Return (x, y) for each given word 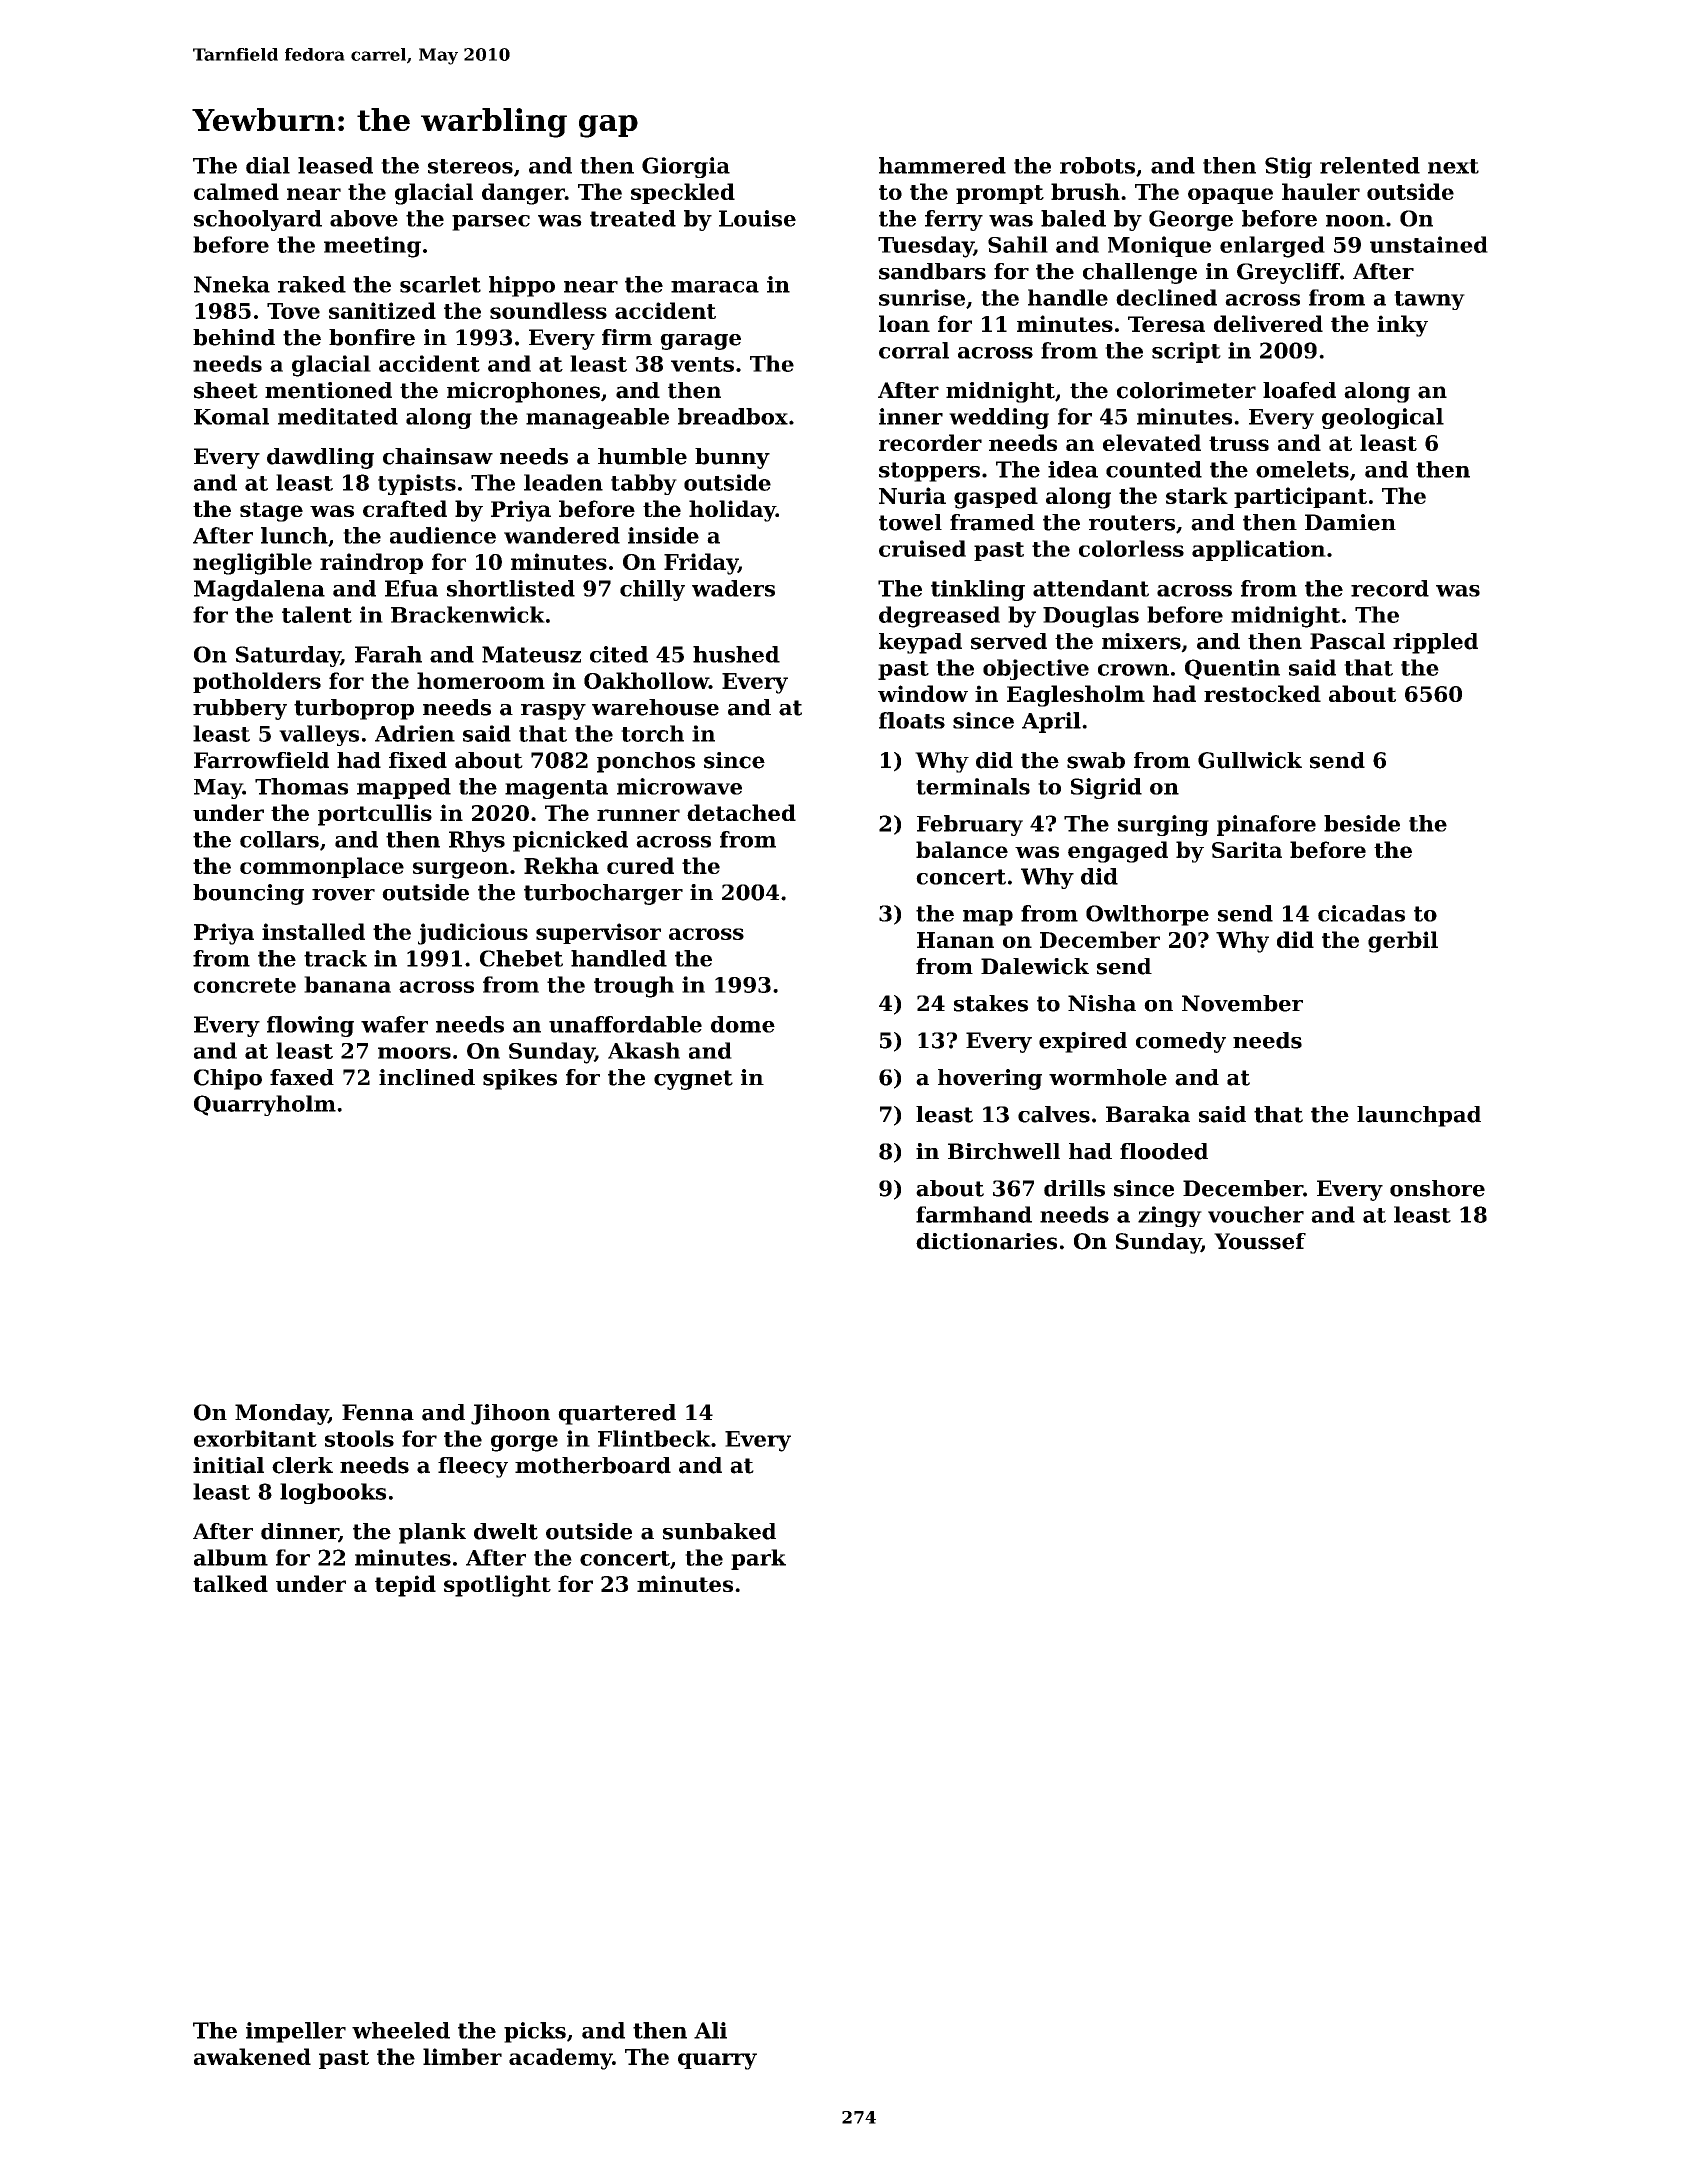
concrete (245, 985)
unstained (1429, 244)
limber (462, 2056)
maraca (715, 287)
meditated (338, 416)
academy (560, 2059)
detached (741, 812)
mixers (1141, 641)
